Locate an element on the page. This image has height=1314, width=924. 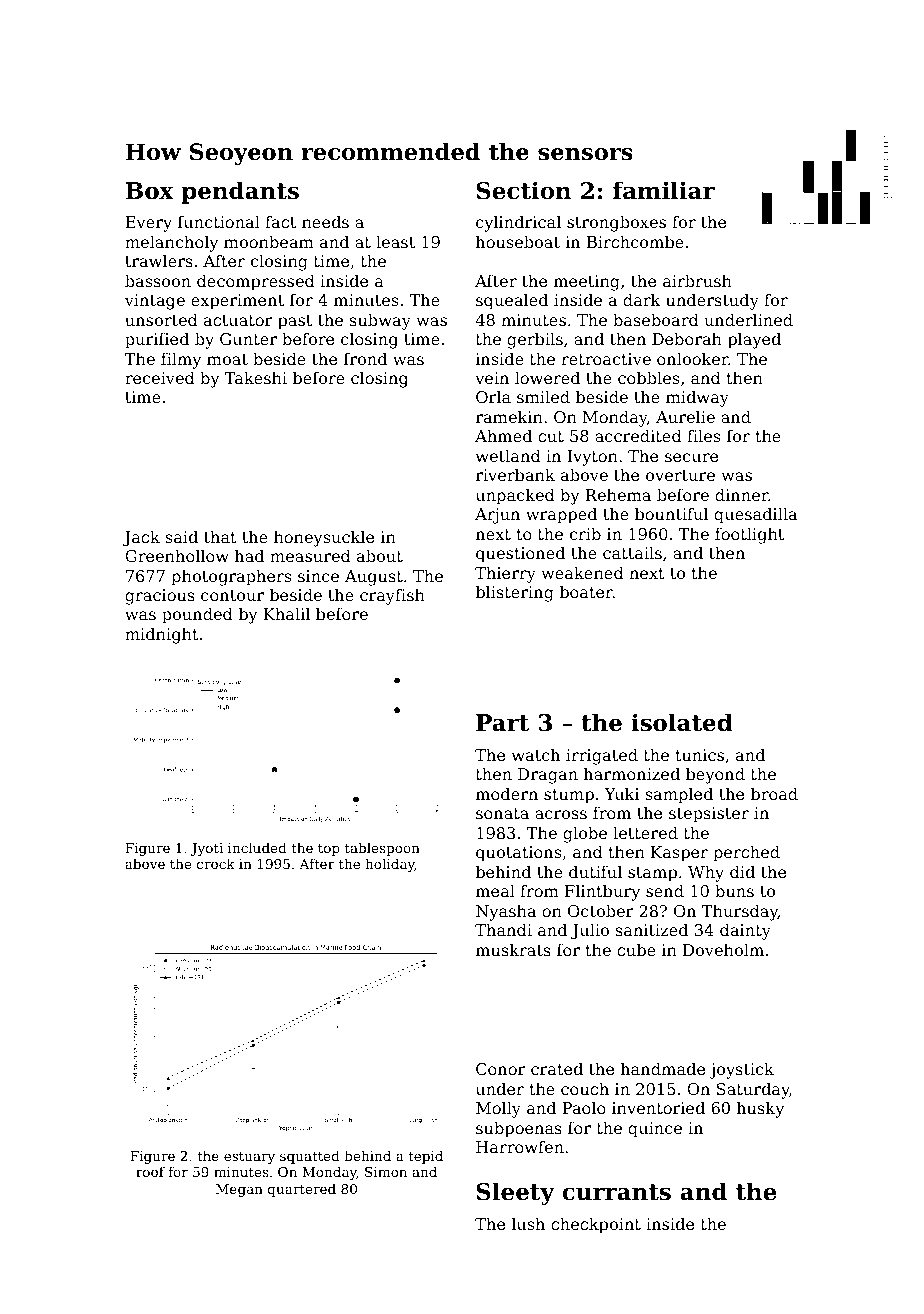
holiday is located at coordinates (390, 865).
